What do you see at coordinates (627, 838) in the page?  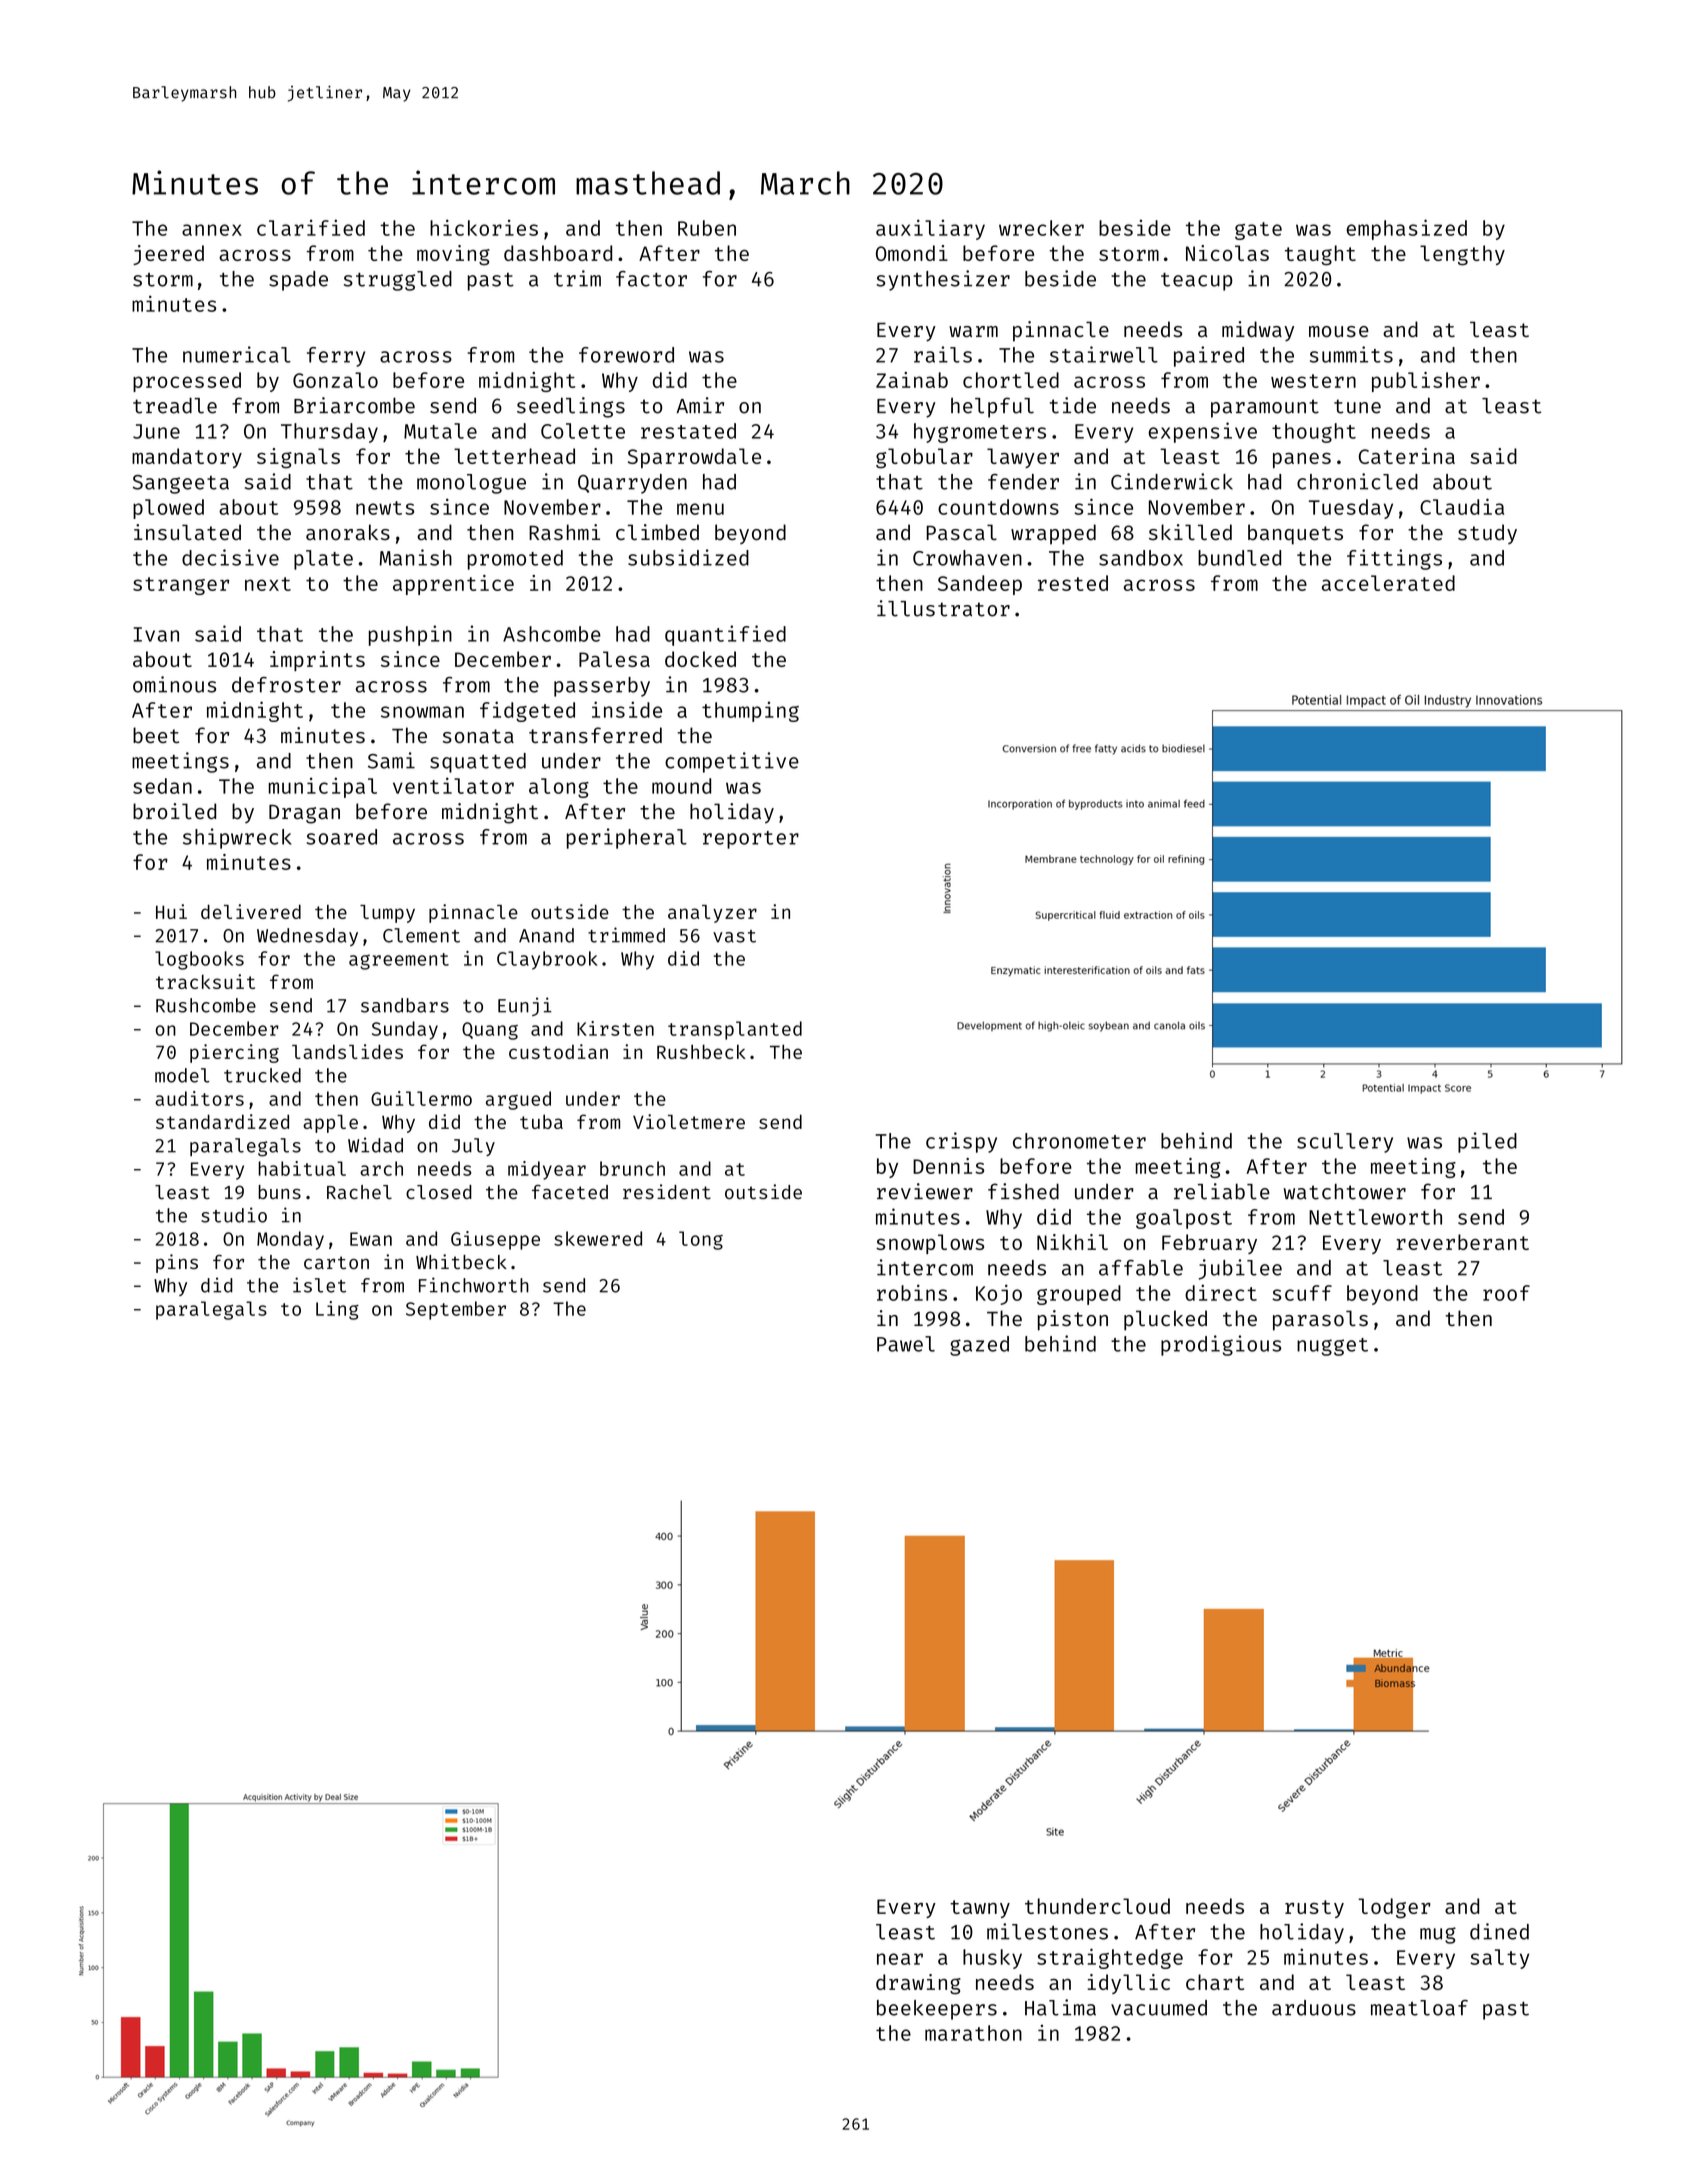 I see `peripheral` at bounding box center [627, 838].
